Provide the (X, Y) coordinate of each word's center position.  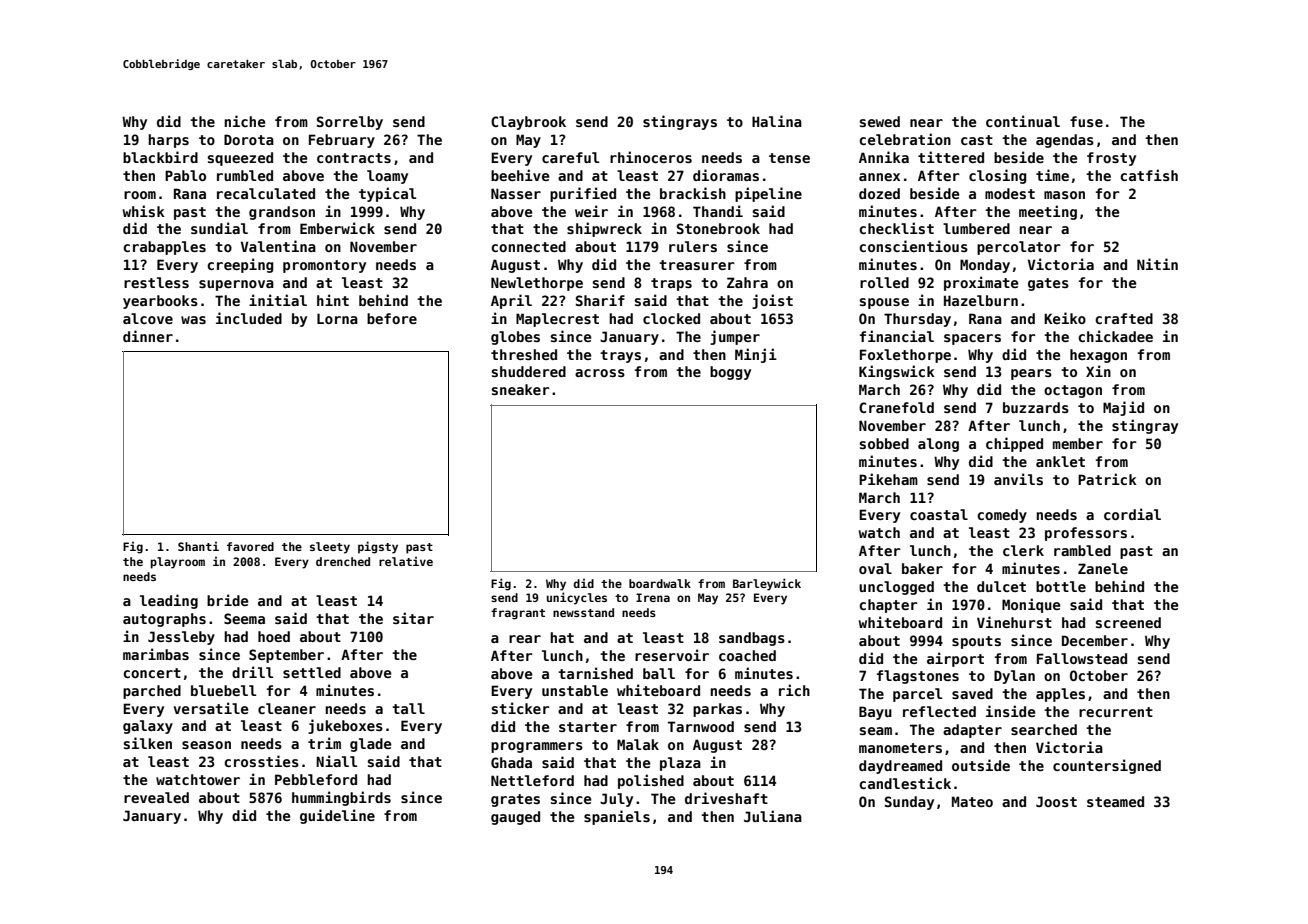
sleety (330, 548)
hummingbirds (341, 798)
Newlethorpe (537, 284)
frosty (1111, 159)
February (342, 141)
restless (156, 282)
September (286, 656)
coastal (939, 514)
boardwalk (660, 583)
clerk (1023, 550)
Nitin (1157, 264)
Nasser (516, 193)
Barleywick (767, 584)
